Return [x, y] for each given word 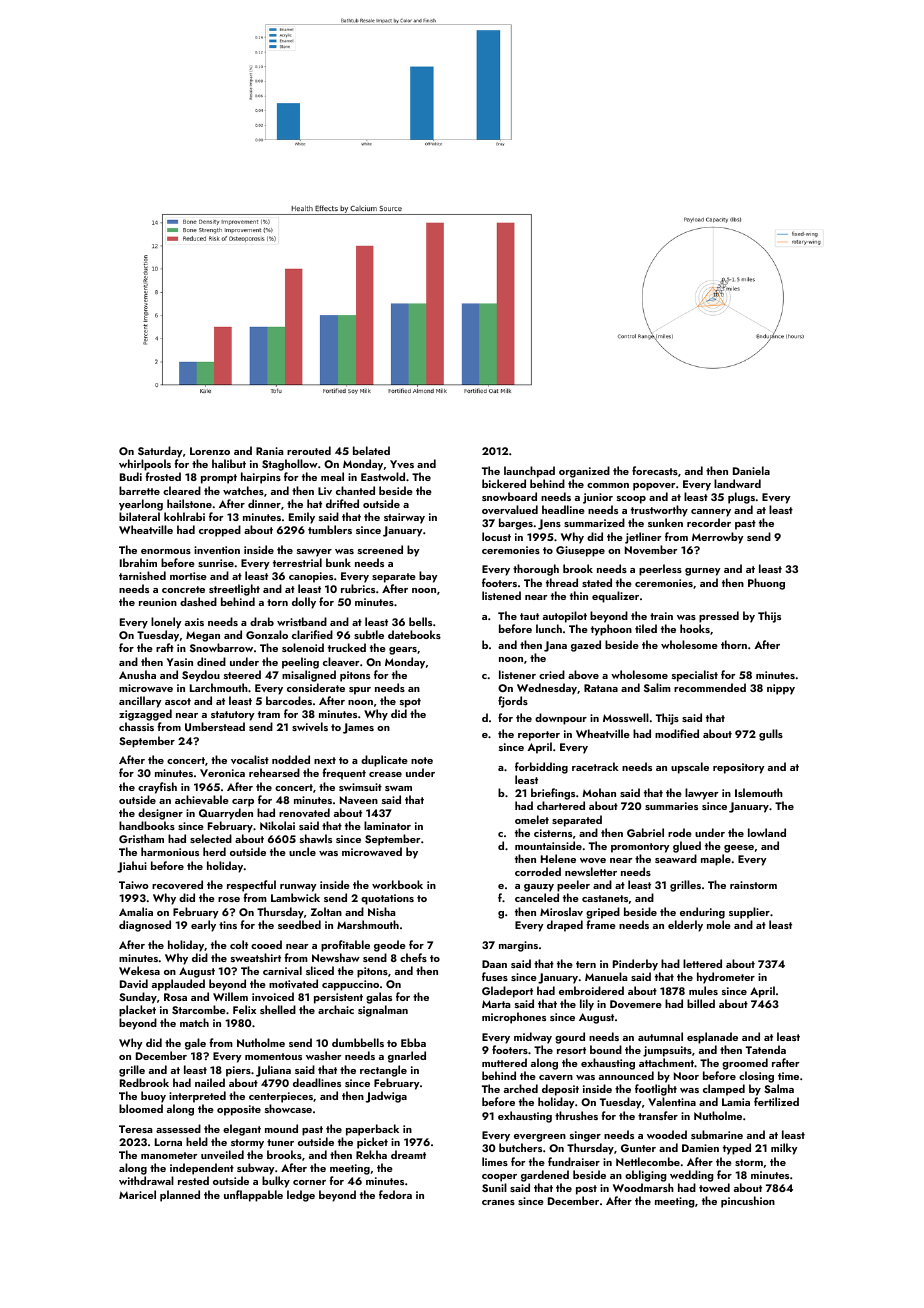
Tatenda [766, 1049]
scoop [631, 500]
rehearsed [274, 772]
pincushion [748, 1202]
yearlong [141, 505]
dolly [304, 603]
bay [428, 577]
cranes [498, 1202]
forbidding [541, 768]
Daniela [751, 470]
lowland [767, 832]
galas [379, 998]
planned [180, 1196]
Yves [402, 464]
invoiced [273, 996]
